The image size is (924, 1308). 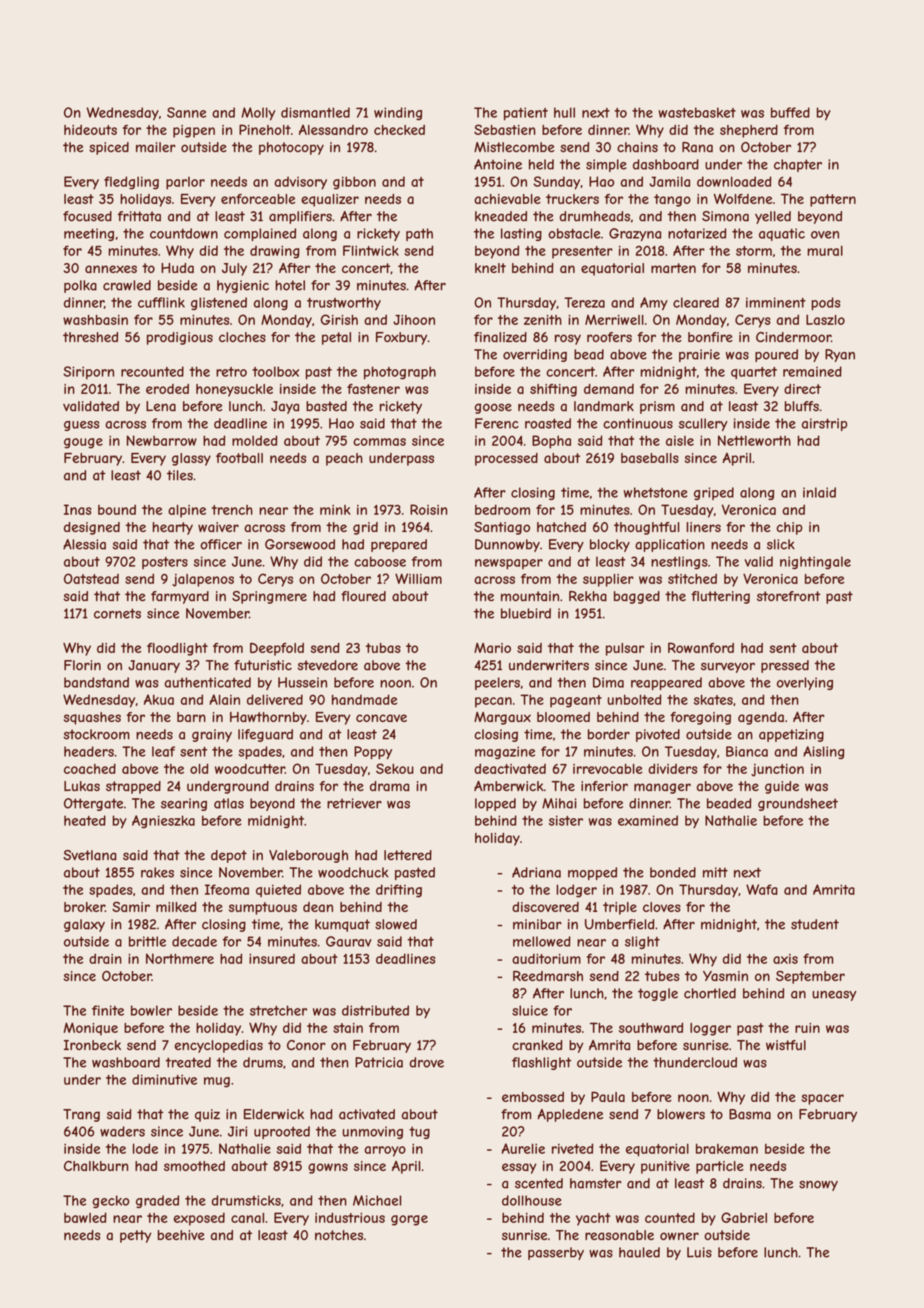 I want to click on Sekou, so click(x=395, y=768).
